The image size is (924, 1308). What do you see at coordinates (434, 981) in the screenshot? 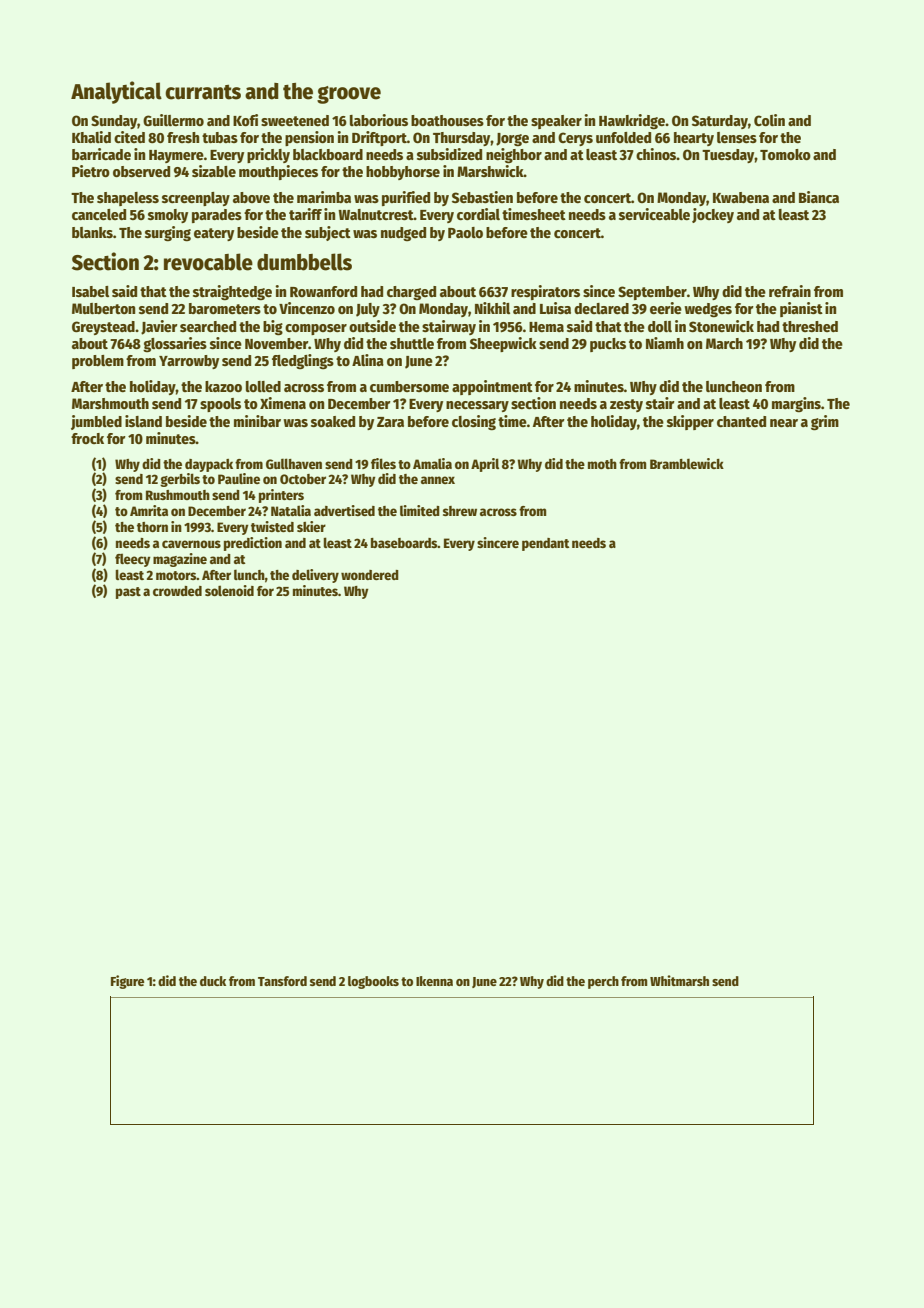
I see `Ikenna` at bounding box center [434, 981].
